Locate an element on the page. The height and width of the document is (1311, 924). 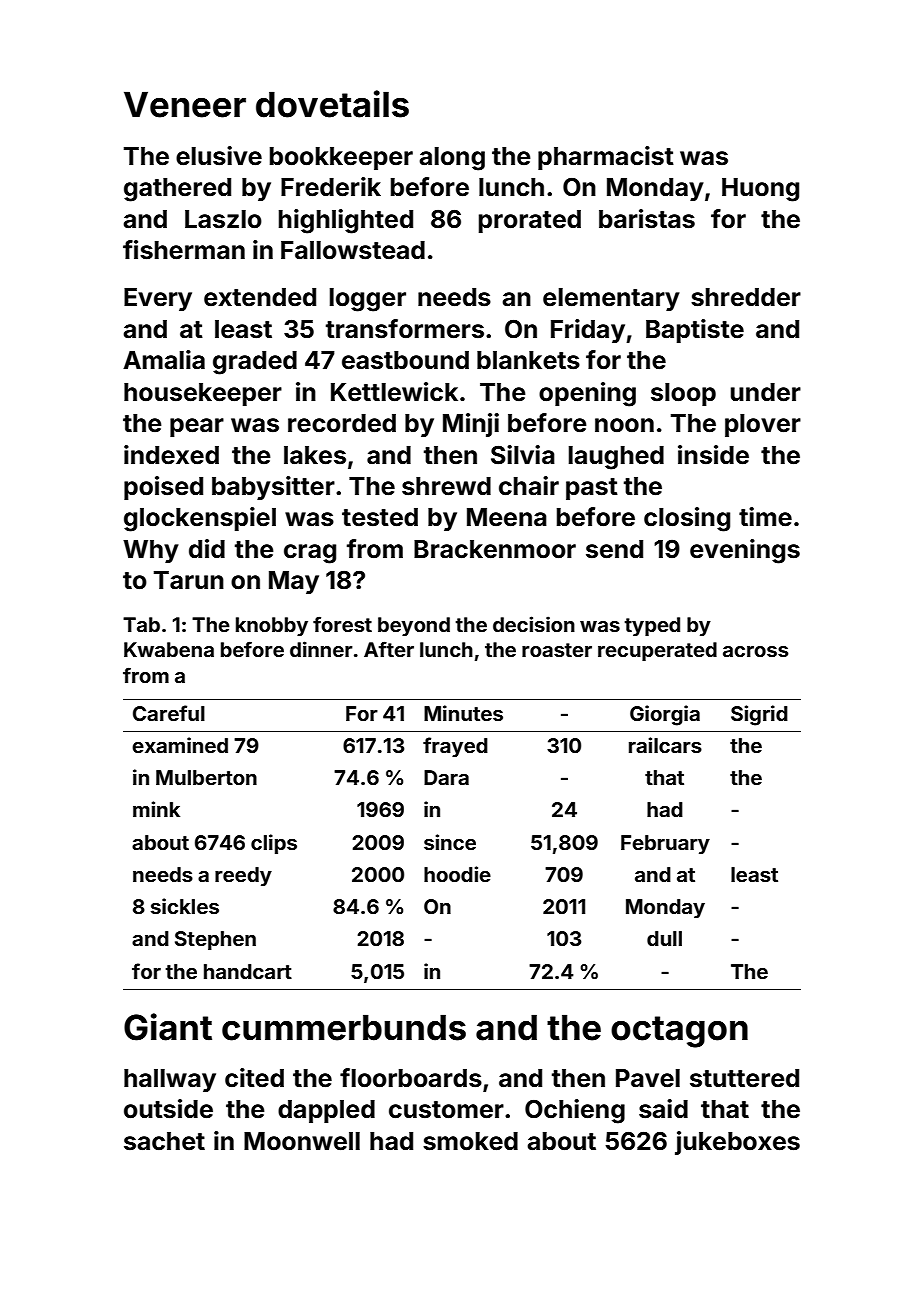
baristas is located at coordinates (647, 219).
